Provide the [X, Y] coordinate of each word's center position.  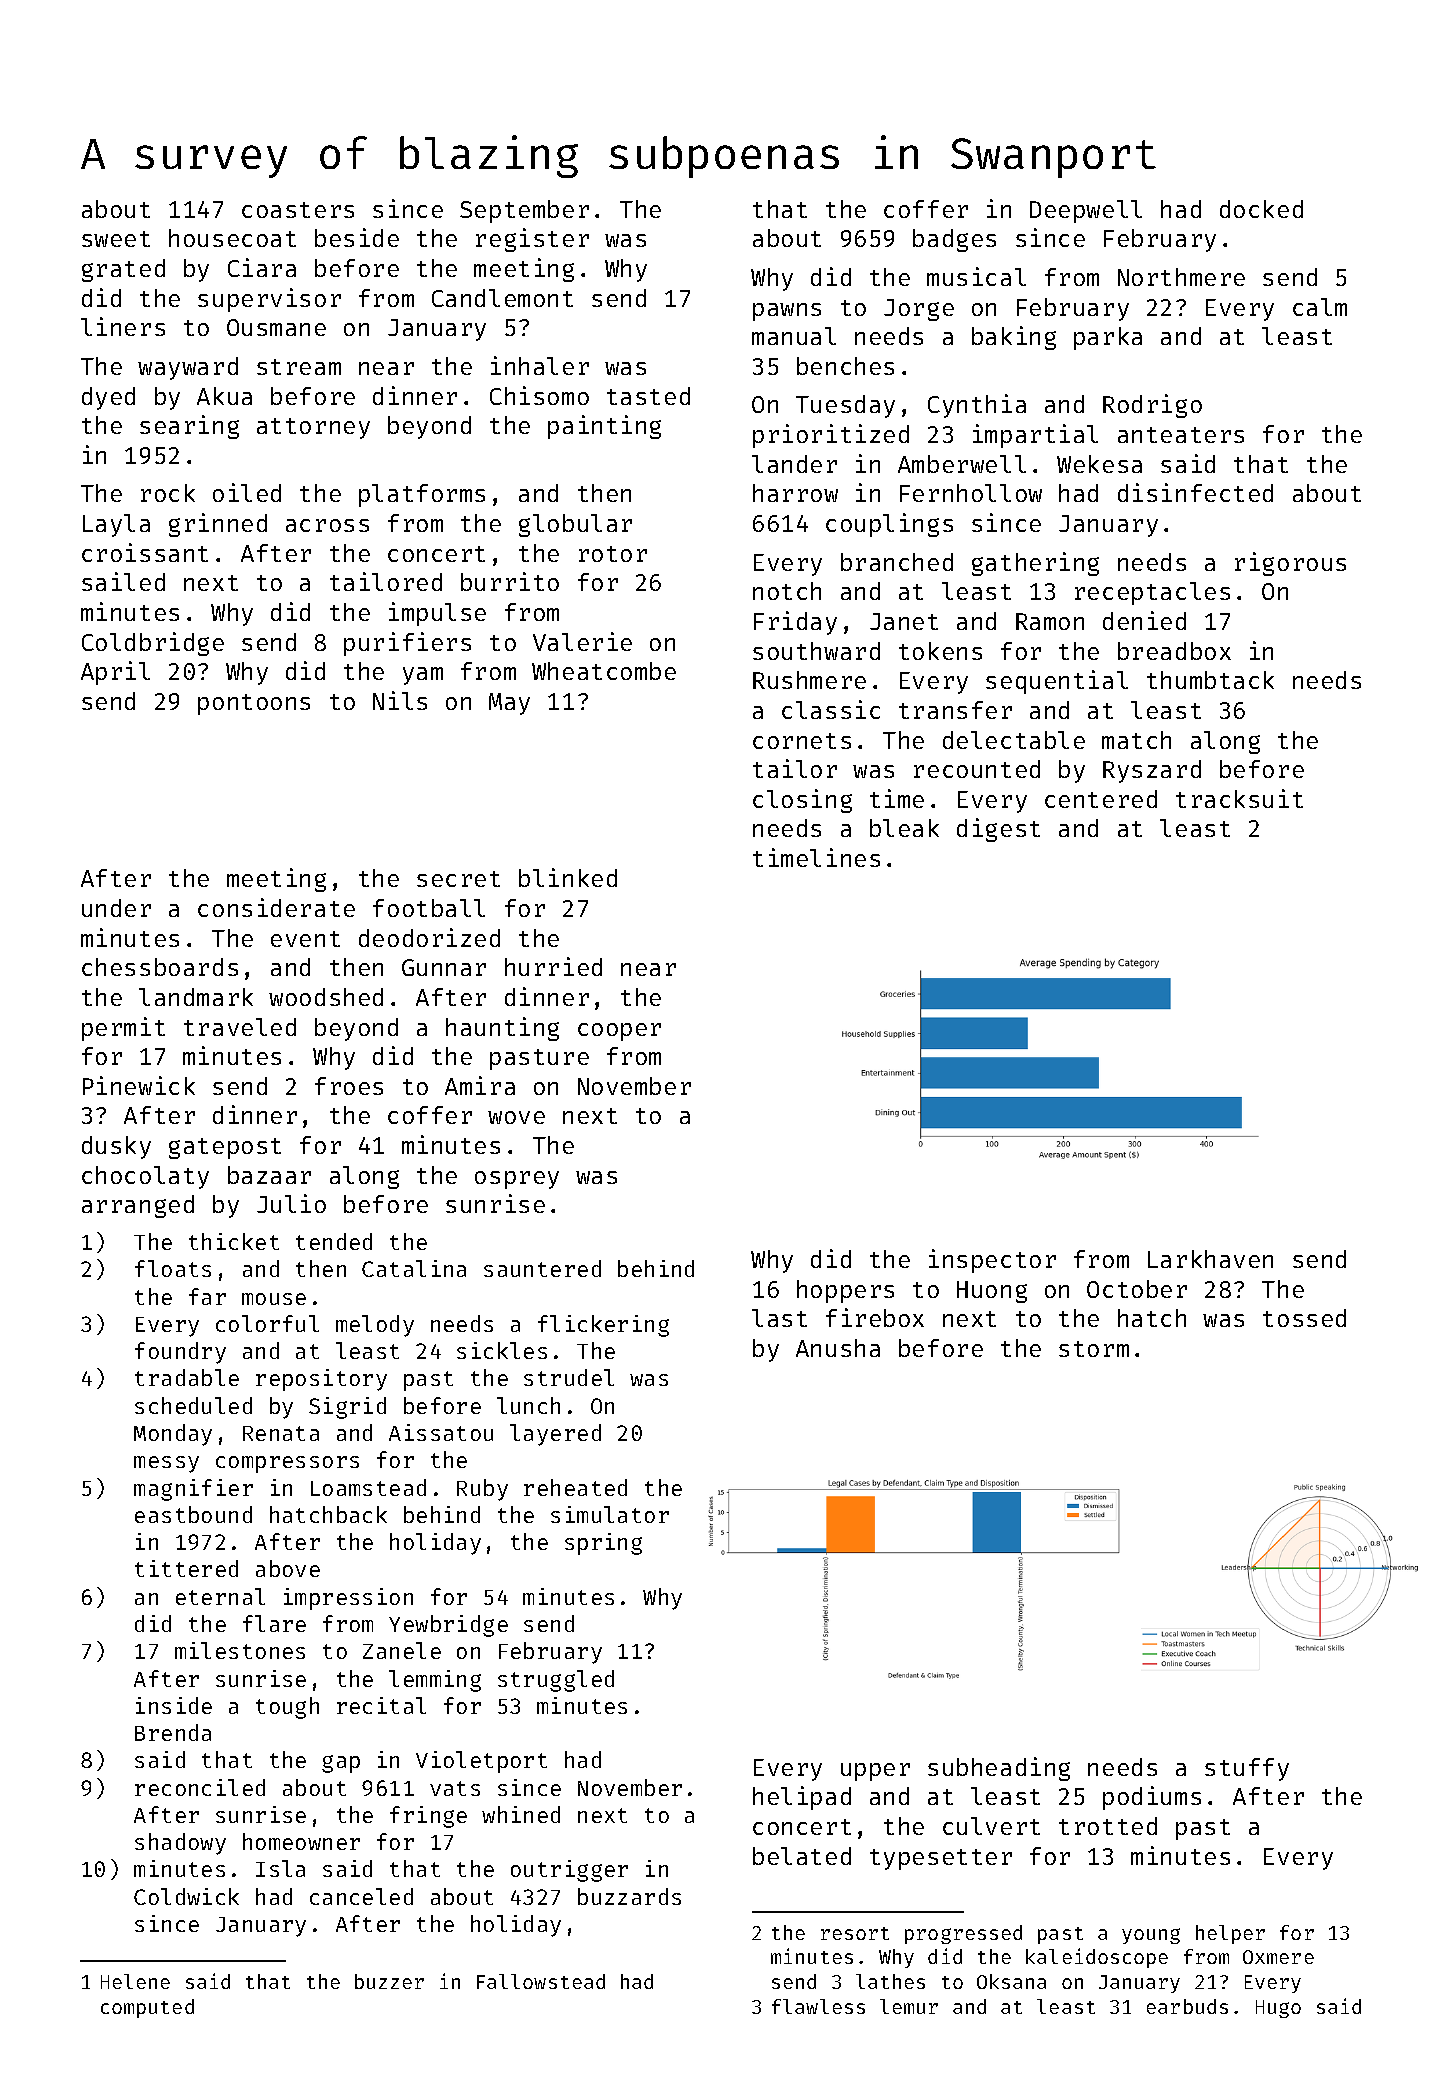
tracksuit [1239, 798]
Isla [280, 1868]
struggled [556, 1681]
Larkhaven [1210, 1259]
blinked [568, 877]
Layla [116, 525]
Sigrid [347, 1408]
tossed [1304, 1318]
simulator [610, 1514]
